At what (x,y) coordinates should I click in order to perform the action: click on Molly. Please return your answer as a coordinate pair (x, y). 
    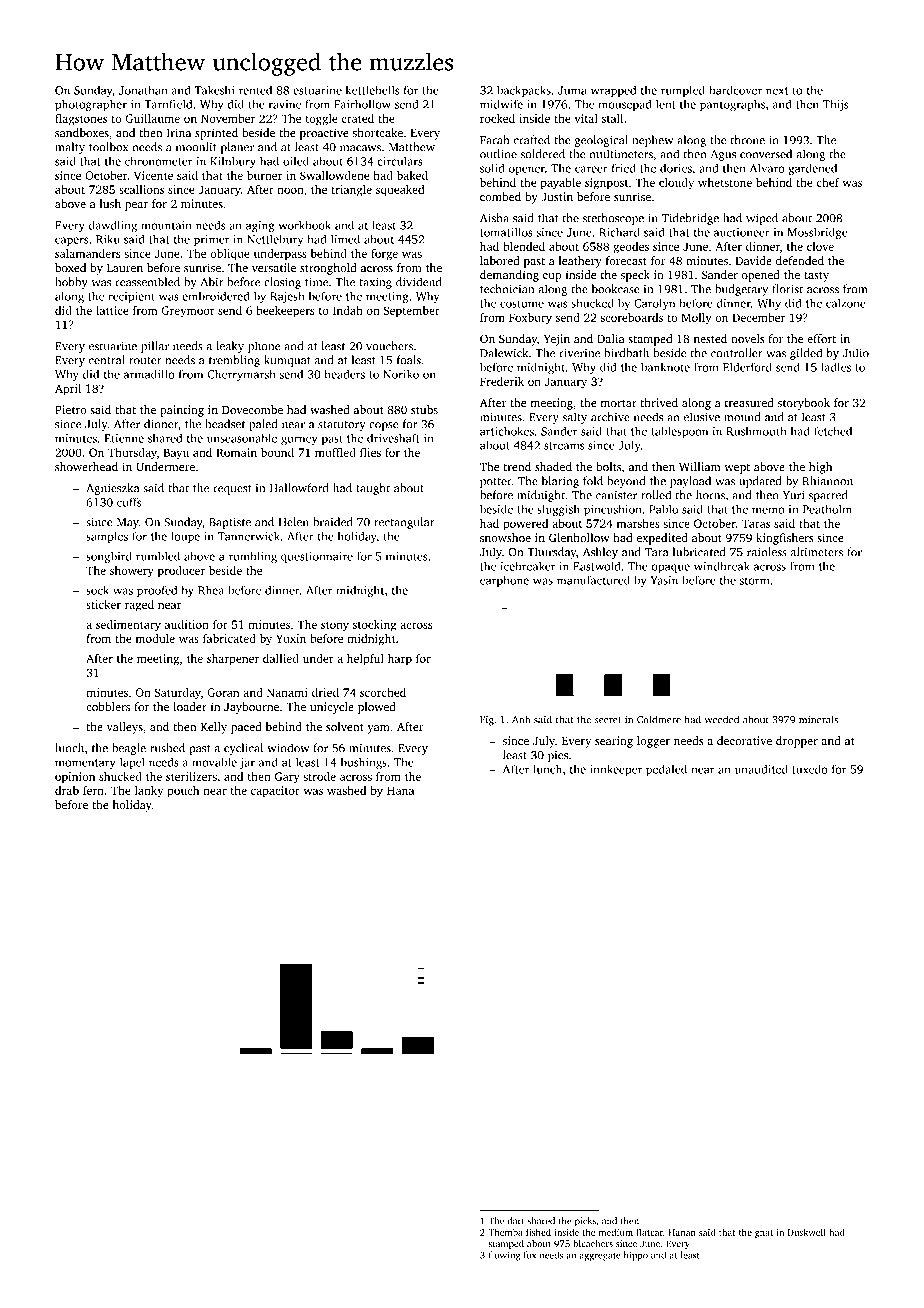
    Looking at the image, I should click on (696, 319).
